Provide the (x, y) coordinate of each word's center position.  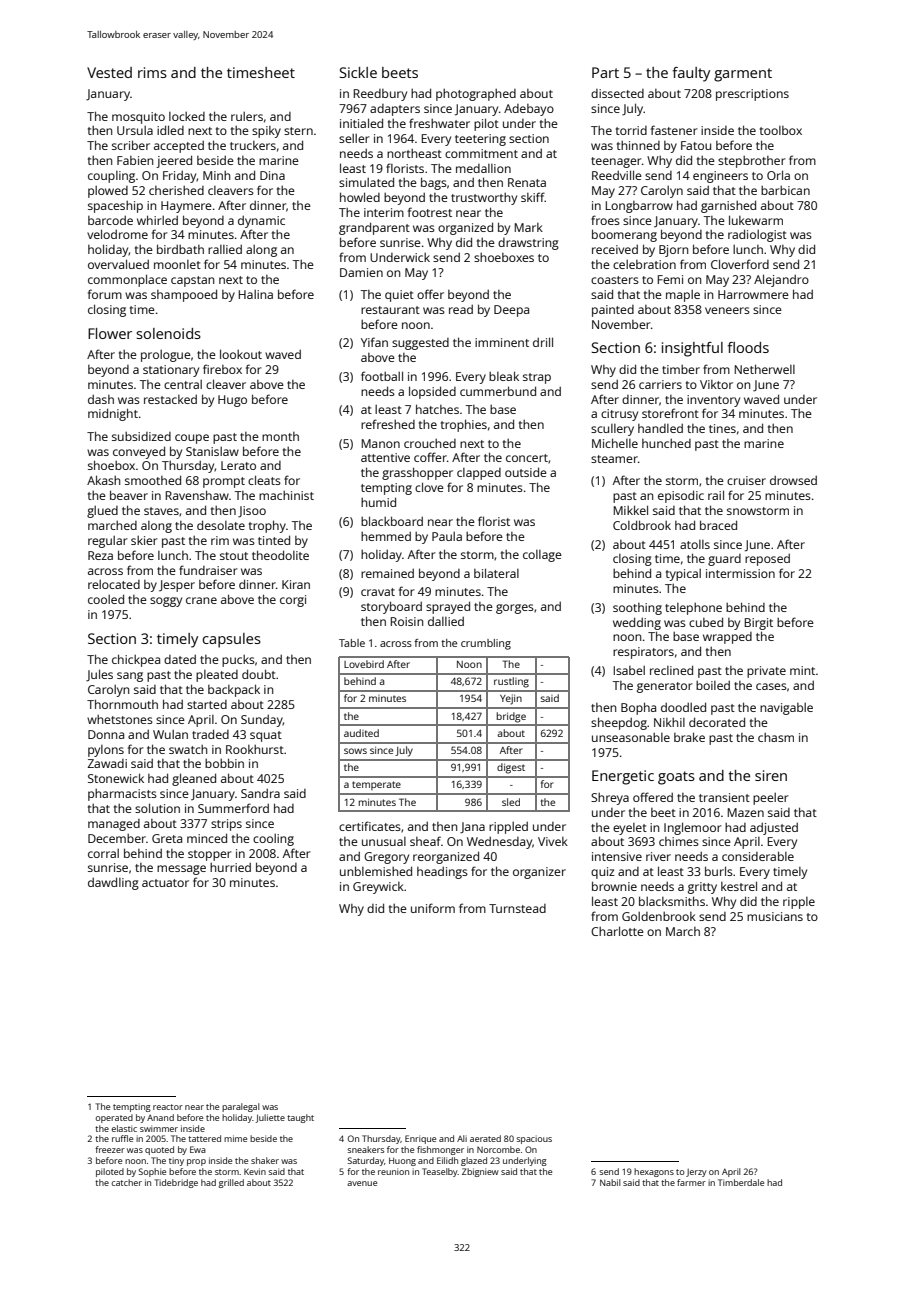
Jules (99, 675)
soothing (637, 609)
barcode (110, 220)
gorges (515, 609)
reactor (168, 1107)
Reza (100, 555)
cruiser (746, 480)
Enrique (420, 1139)
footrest (430, 212)
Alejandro (781, 280)
